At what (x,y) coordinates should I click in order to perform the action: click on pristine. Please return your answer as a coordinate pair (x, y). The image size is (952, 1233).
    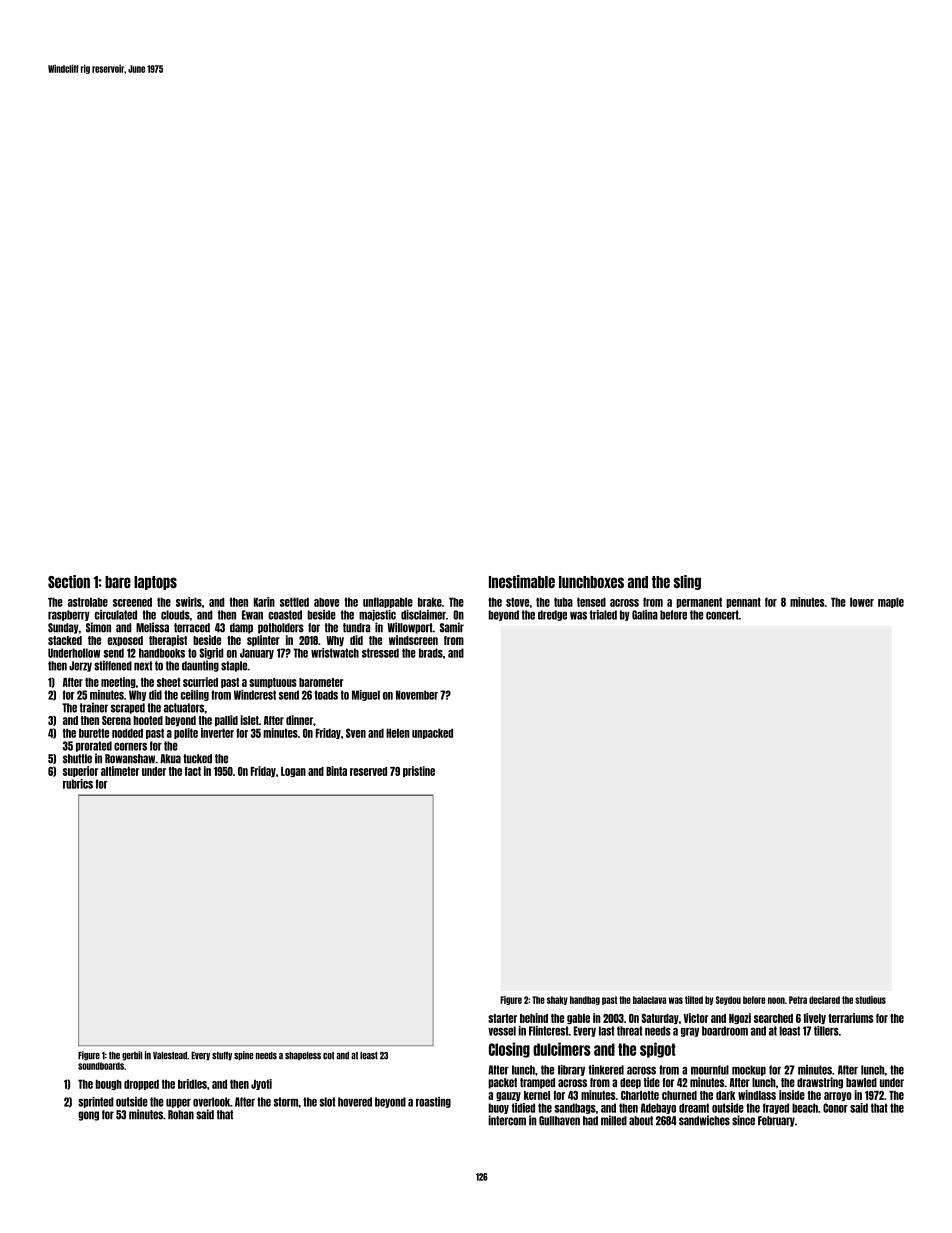
    Looking at the image, I should click on (419, 771).
